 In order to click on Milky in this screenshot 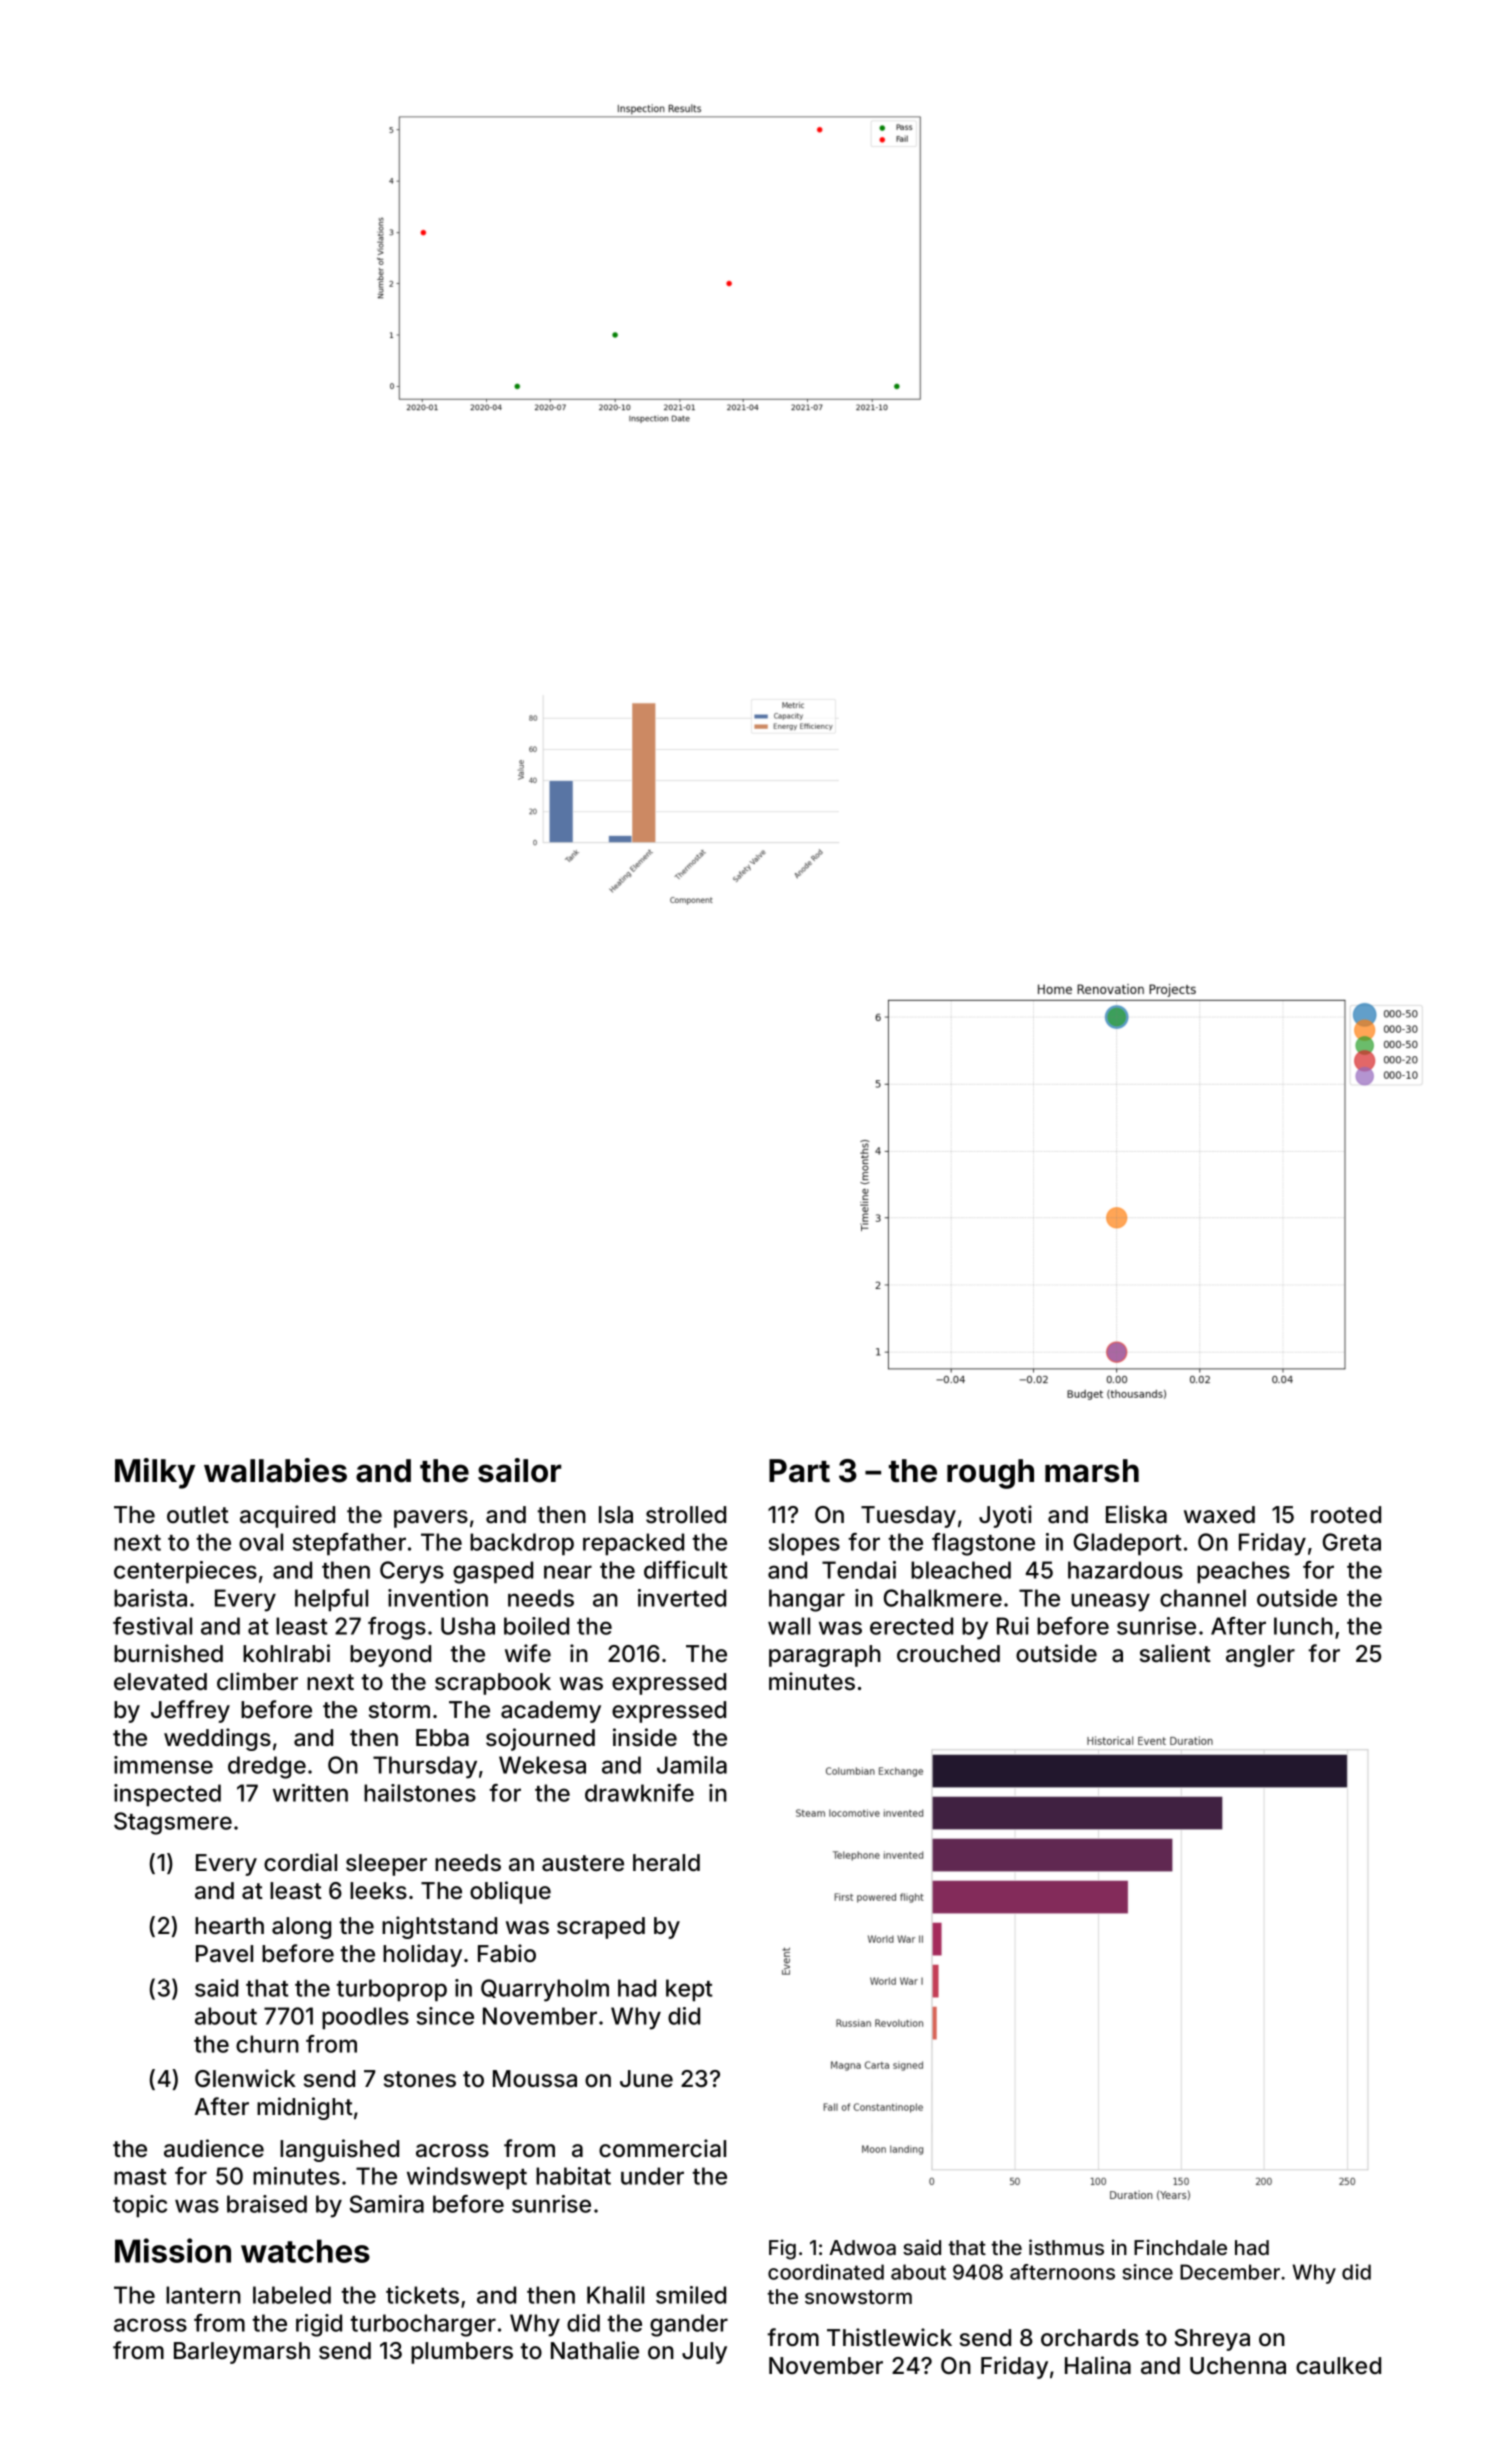, I will do `click(155, 1473)`.
